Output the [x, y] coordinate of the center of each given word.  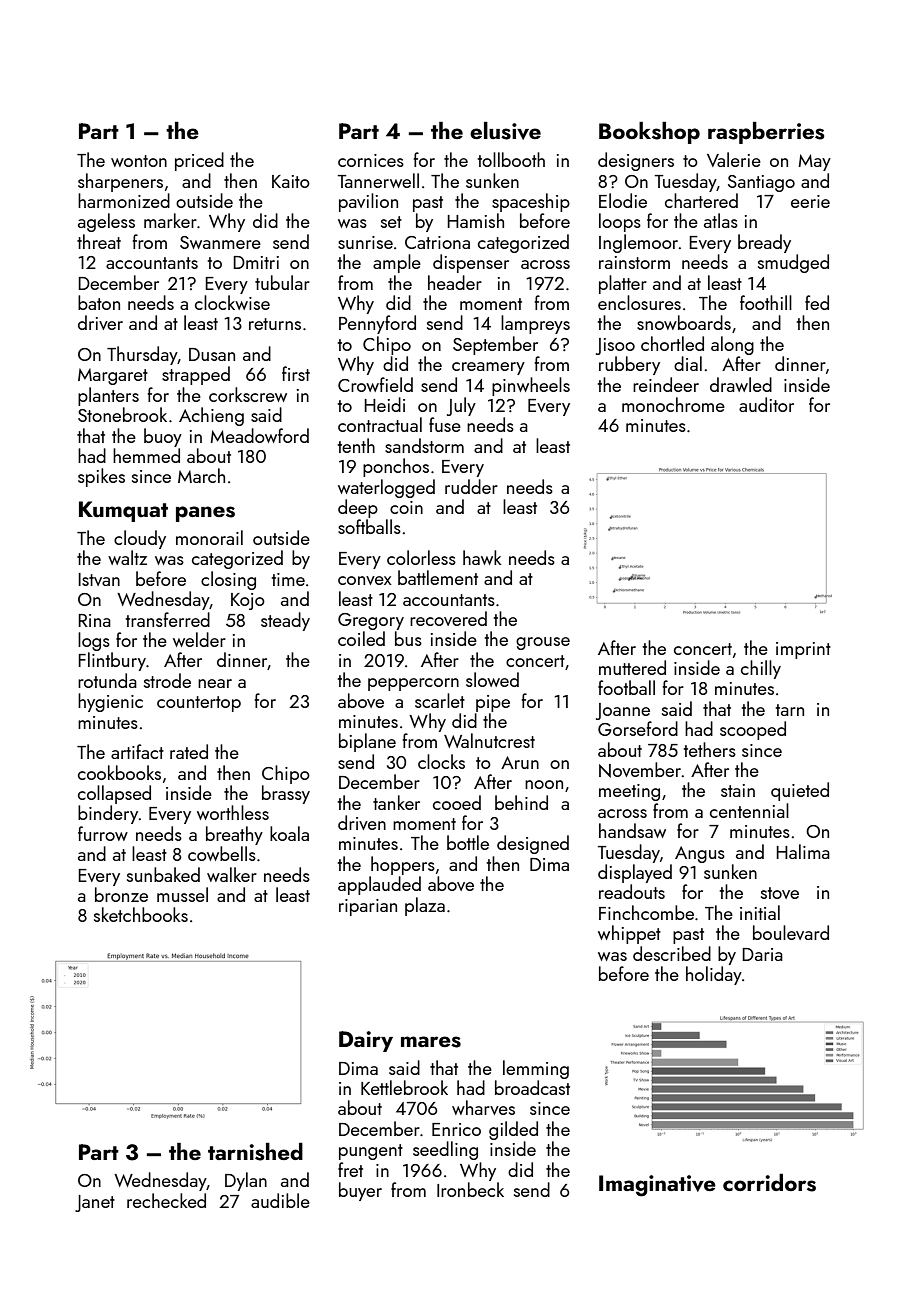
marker [170, 220]
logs [94, 641]
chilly [761, 669]
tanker [396, 802]
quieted [800, 791]
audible [280, 1200]
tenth [356, 445]
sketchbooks [141, 914]
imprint [803, 650]
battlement [438, 577]
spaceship [531, 202]
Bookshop [649, 133]
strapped [196, 375]
